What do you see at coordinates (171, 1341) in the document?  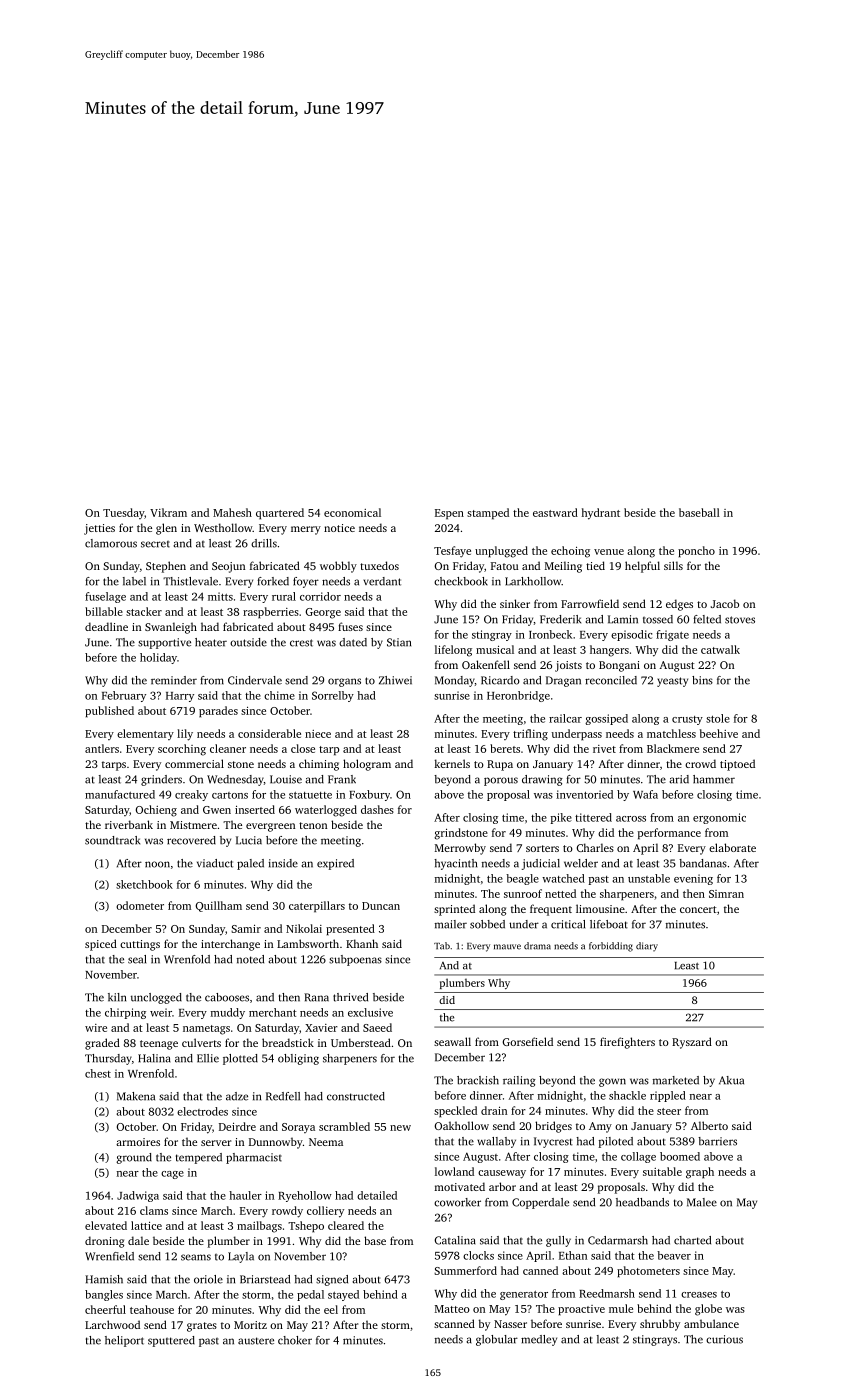 I see `sputtered` at bounding box center [171, 1341].
